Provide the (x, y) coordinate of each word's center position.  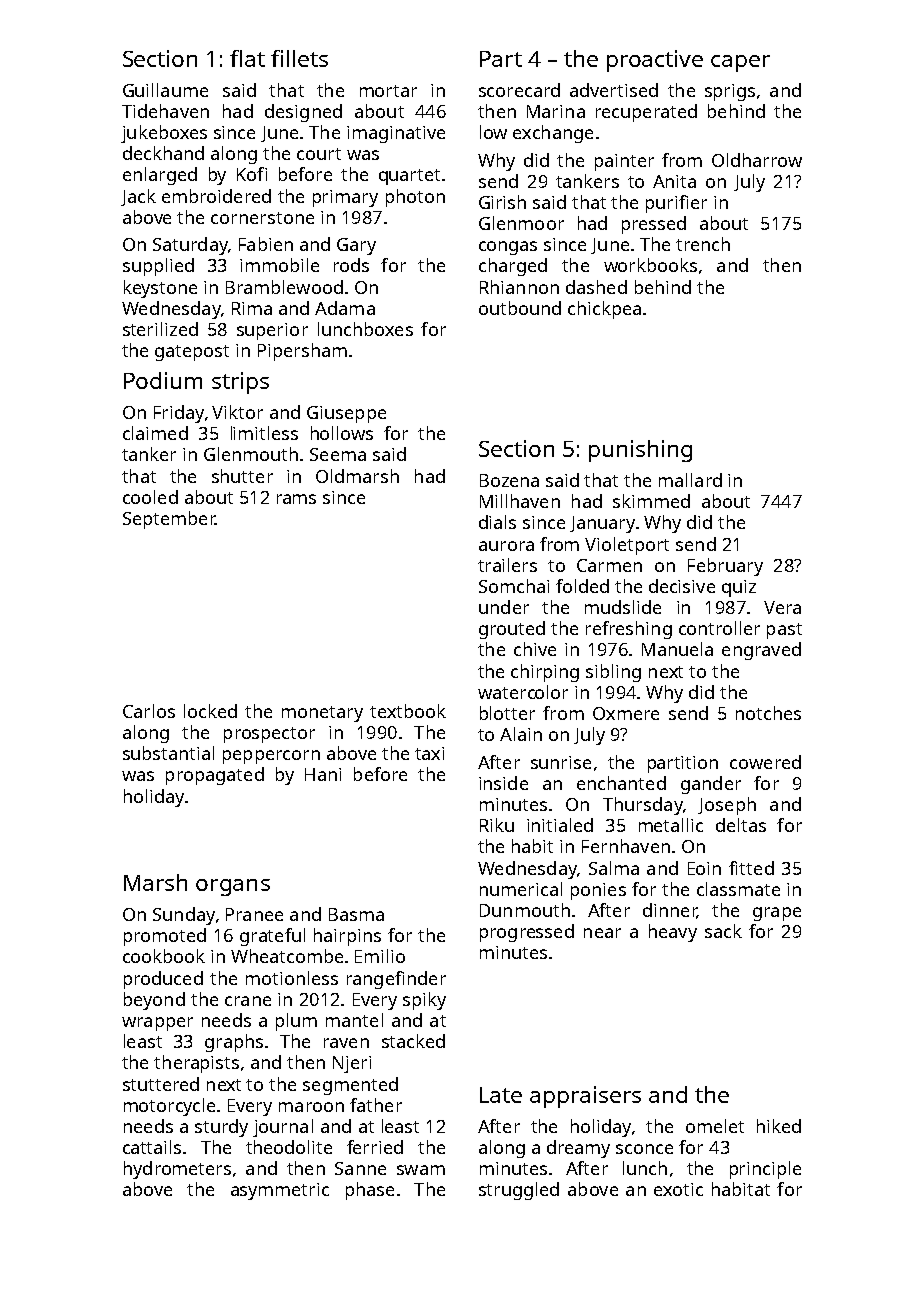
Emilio (380, 956)
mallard (690, 480)
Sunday (184, 916)
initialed (560, 825)
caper (740, 63)
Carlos (149, 711)
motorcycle (169, 1107)
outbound (520, 308)
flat (247, 58)
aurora (506, 546)
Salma (614, 868)
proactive (655, 61)
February (725, 567)
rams (296, 499)
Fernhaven (626, 846)
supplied (158, 267)
